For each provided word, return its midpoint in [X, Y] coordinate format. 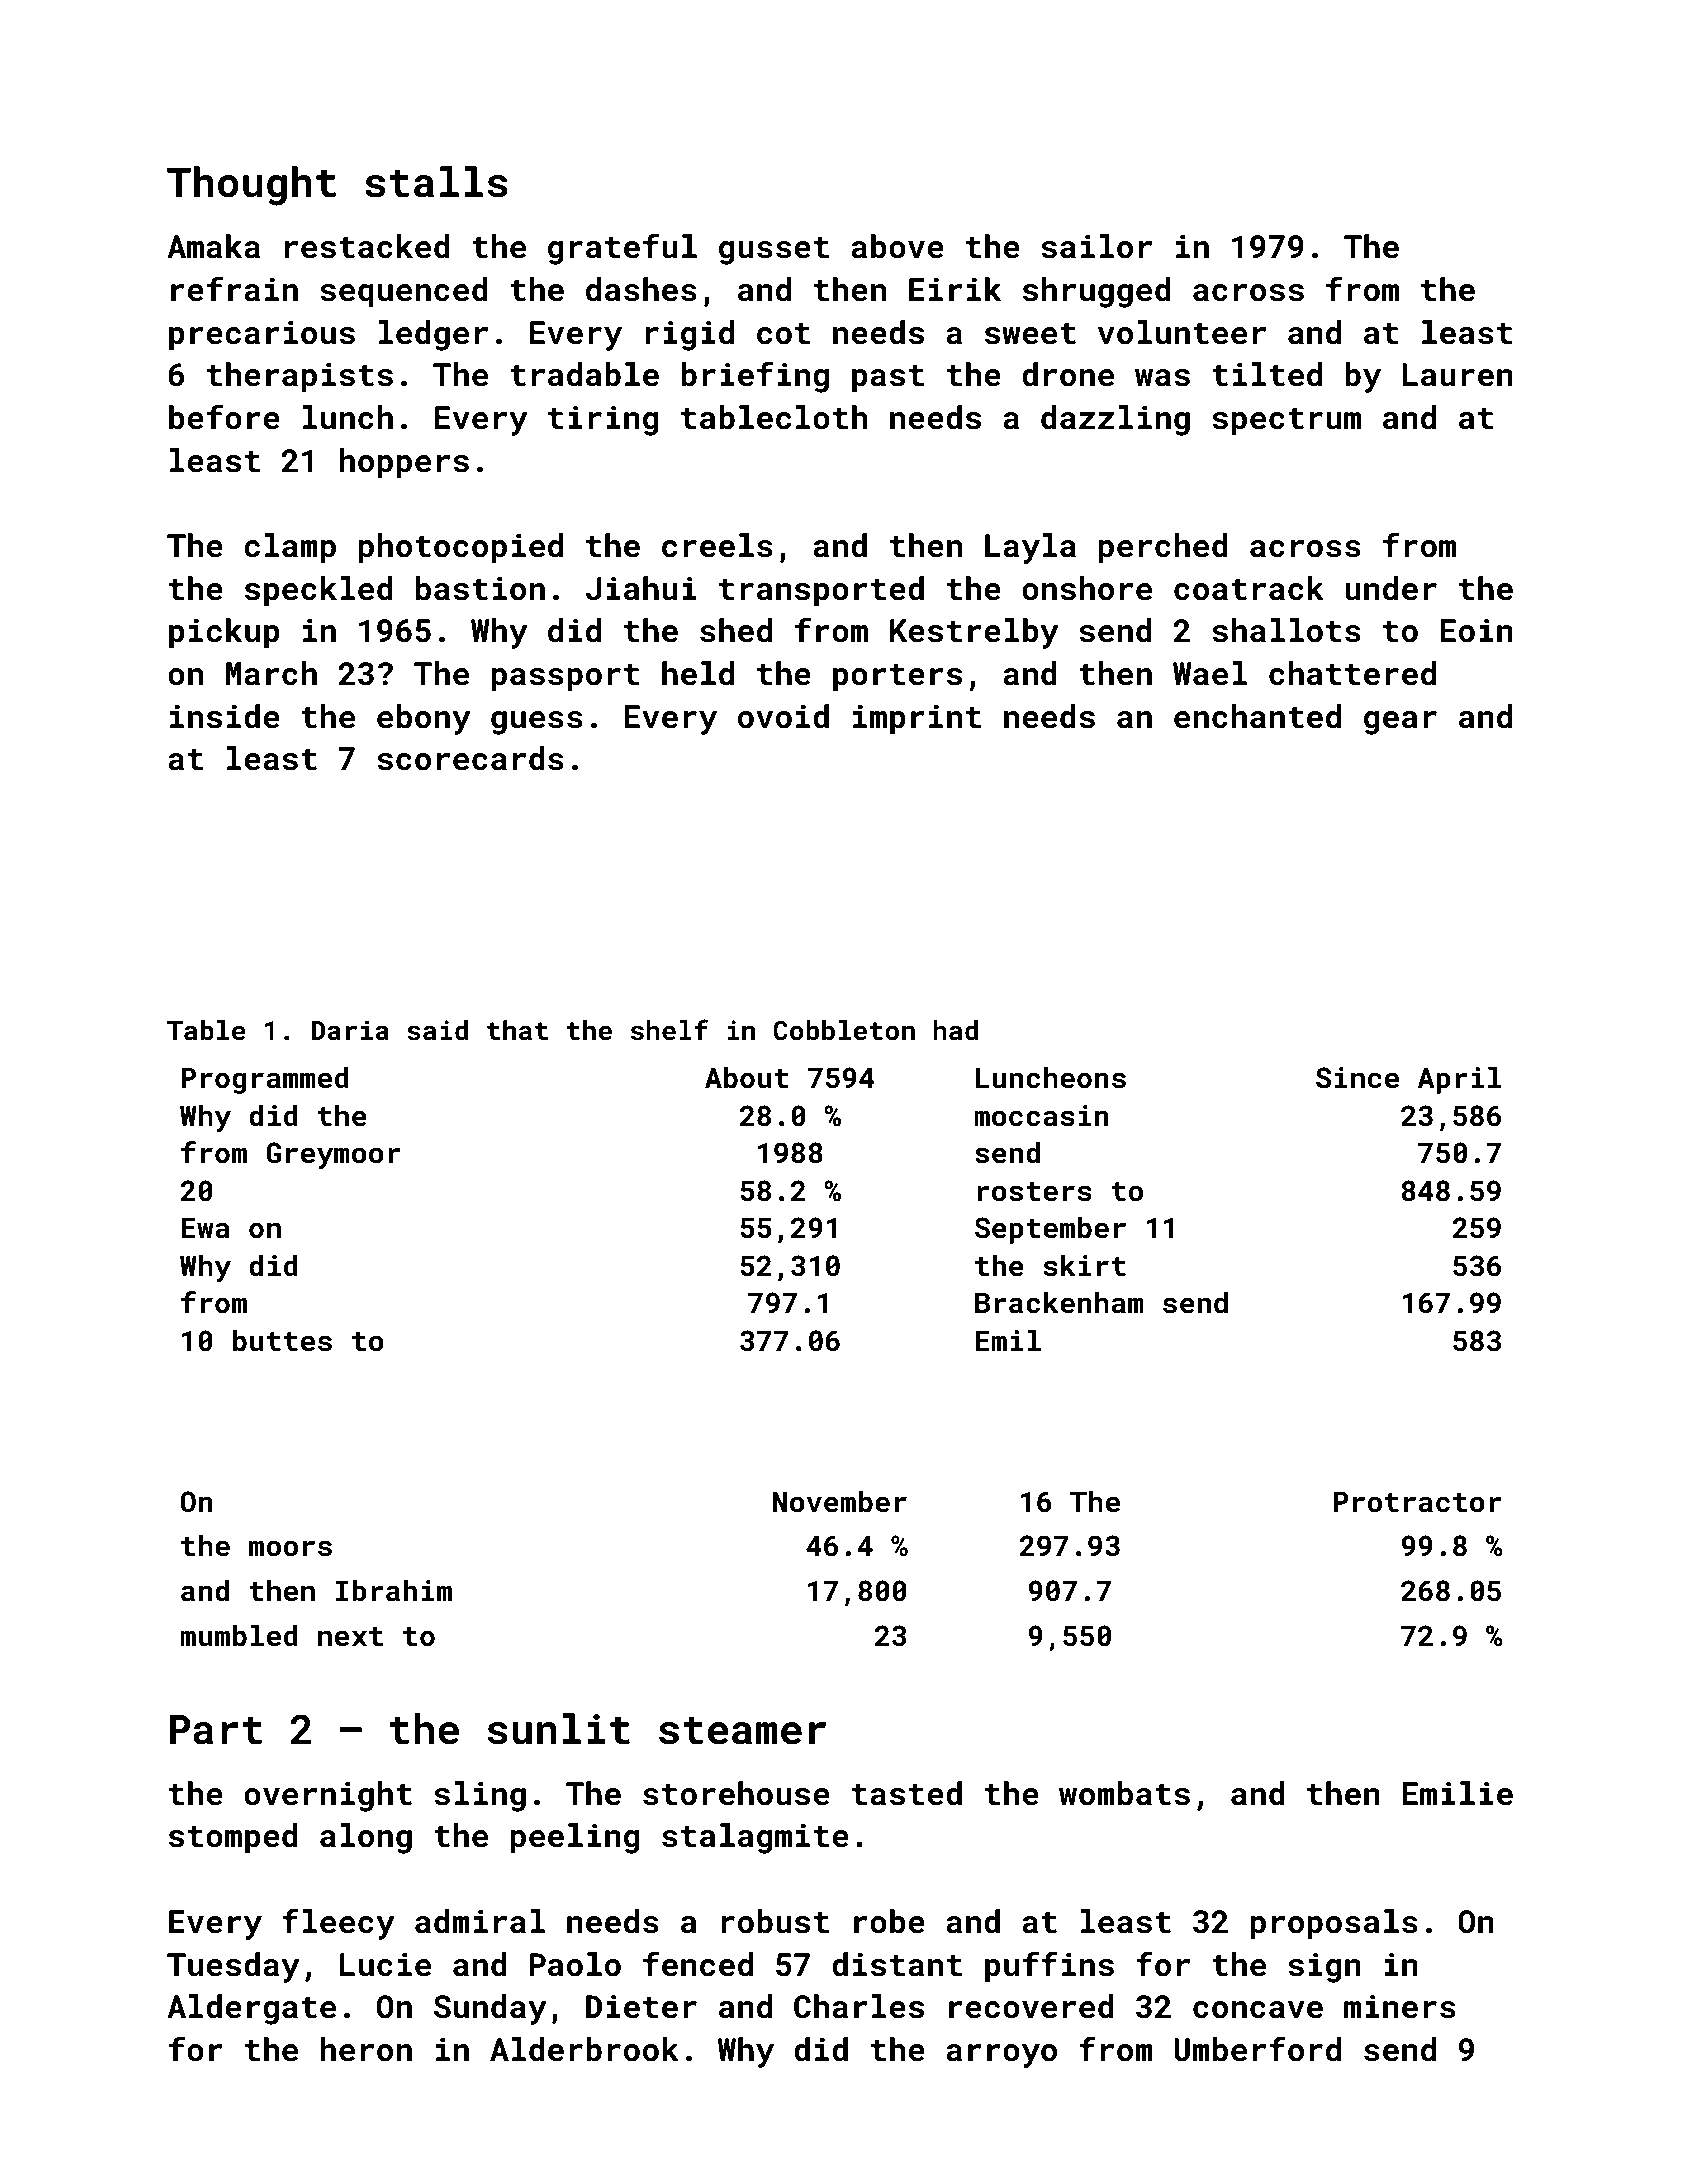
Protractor [1418, 1502]
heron [366, 2049]
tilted [1267, 374]
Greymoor [333, 1155]
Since [1357, 1078]
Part [216, 1730]
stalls [436, 182]
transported [821, 591]
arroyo [1001, 2056]
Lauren [1457, 375]
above [897, 246]
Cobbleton [844, 1030]
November [840, 1501]
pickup [224, 633]
